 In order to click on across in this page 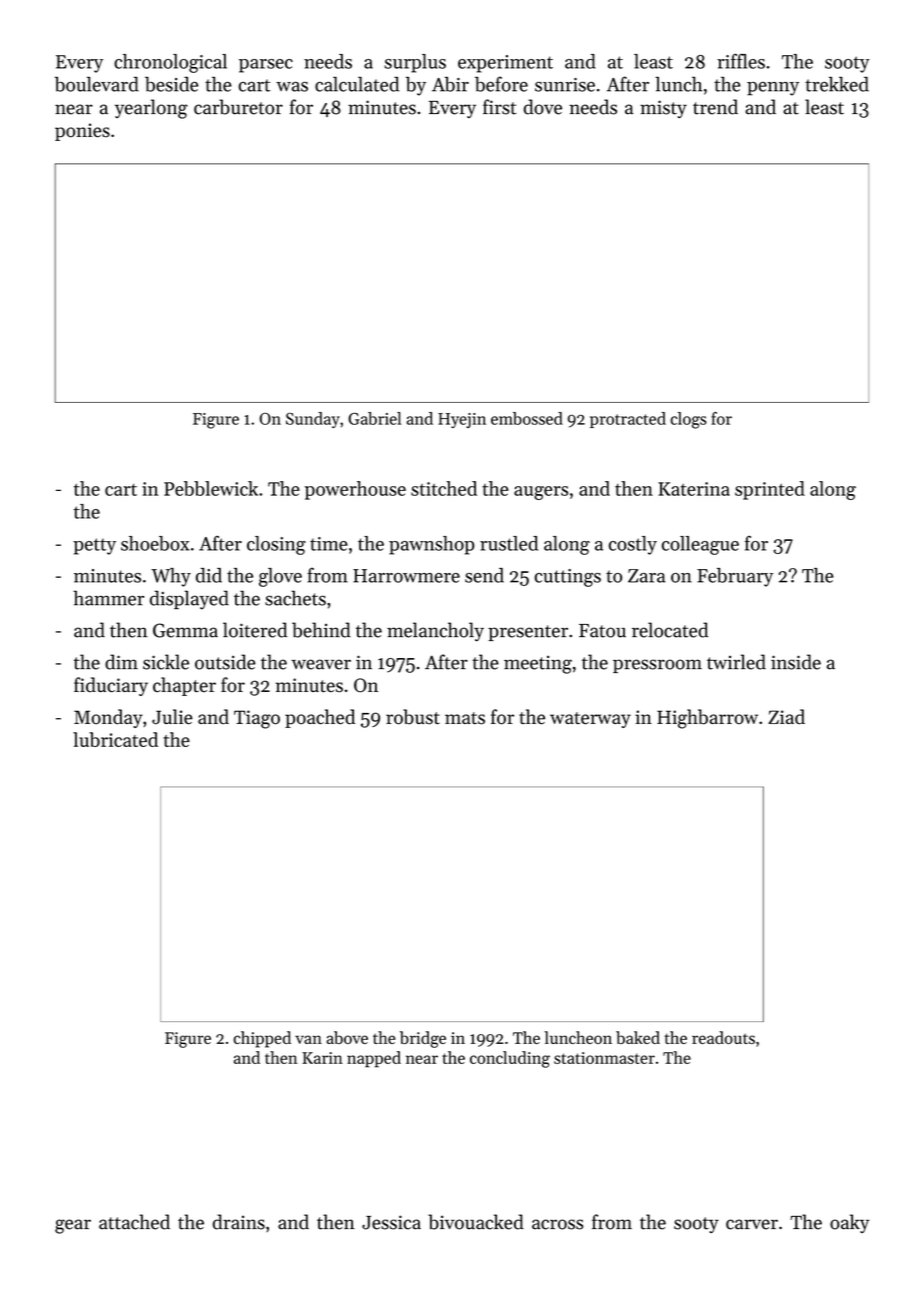, I will do `click(557, 1224)`.
